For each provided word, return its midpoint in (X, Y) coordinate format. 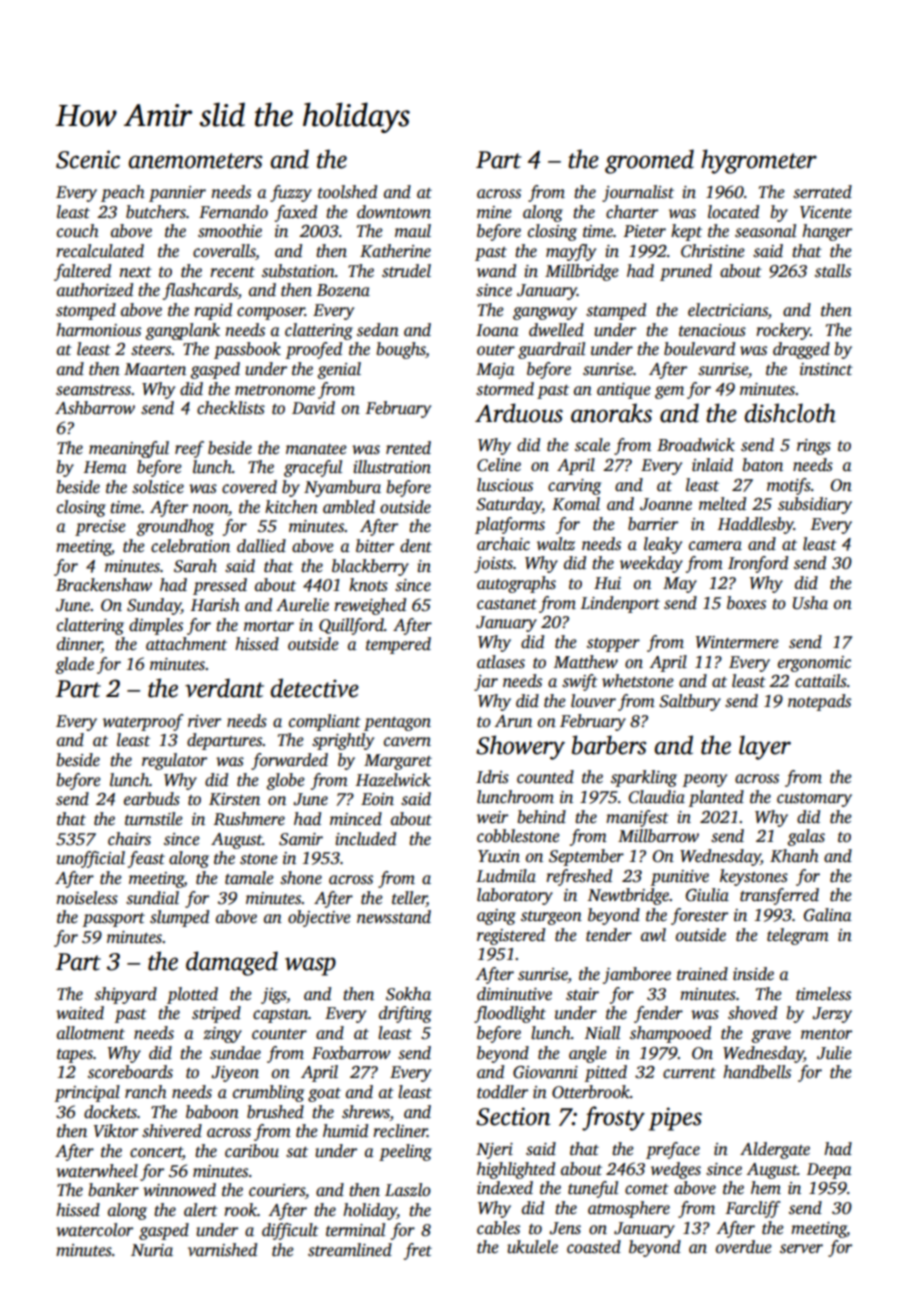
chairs (129, 839)
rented (408, 448)
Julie (834, 1053)
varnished (222, 1250)
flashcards (200, 291)
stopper (613, 645)
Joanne (666, 504)
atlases (501, 662)
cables (498, 1228)
